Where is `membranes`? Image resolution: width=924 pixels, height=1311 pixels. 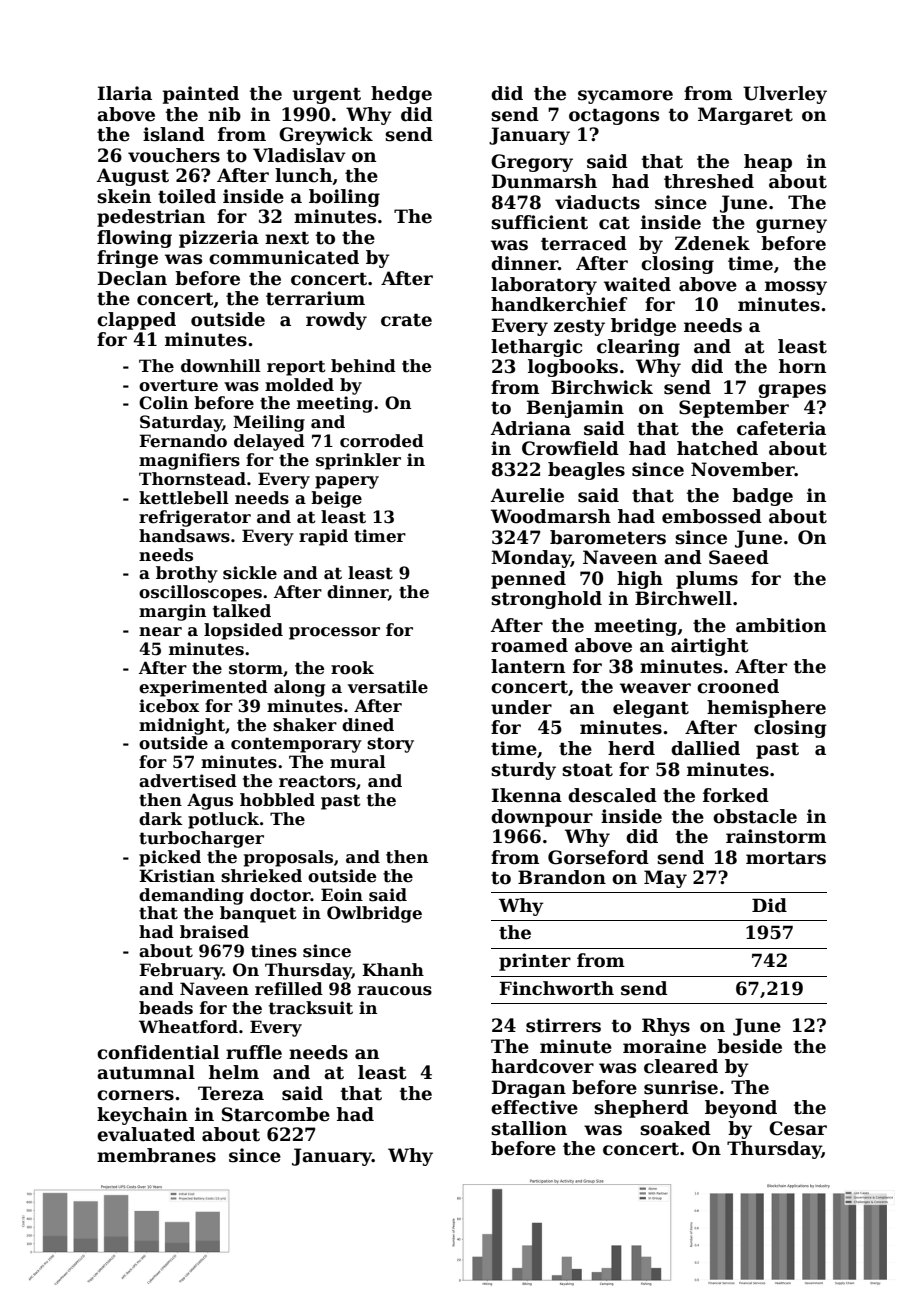
membranes is located at coordinates (156, 1155).
